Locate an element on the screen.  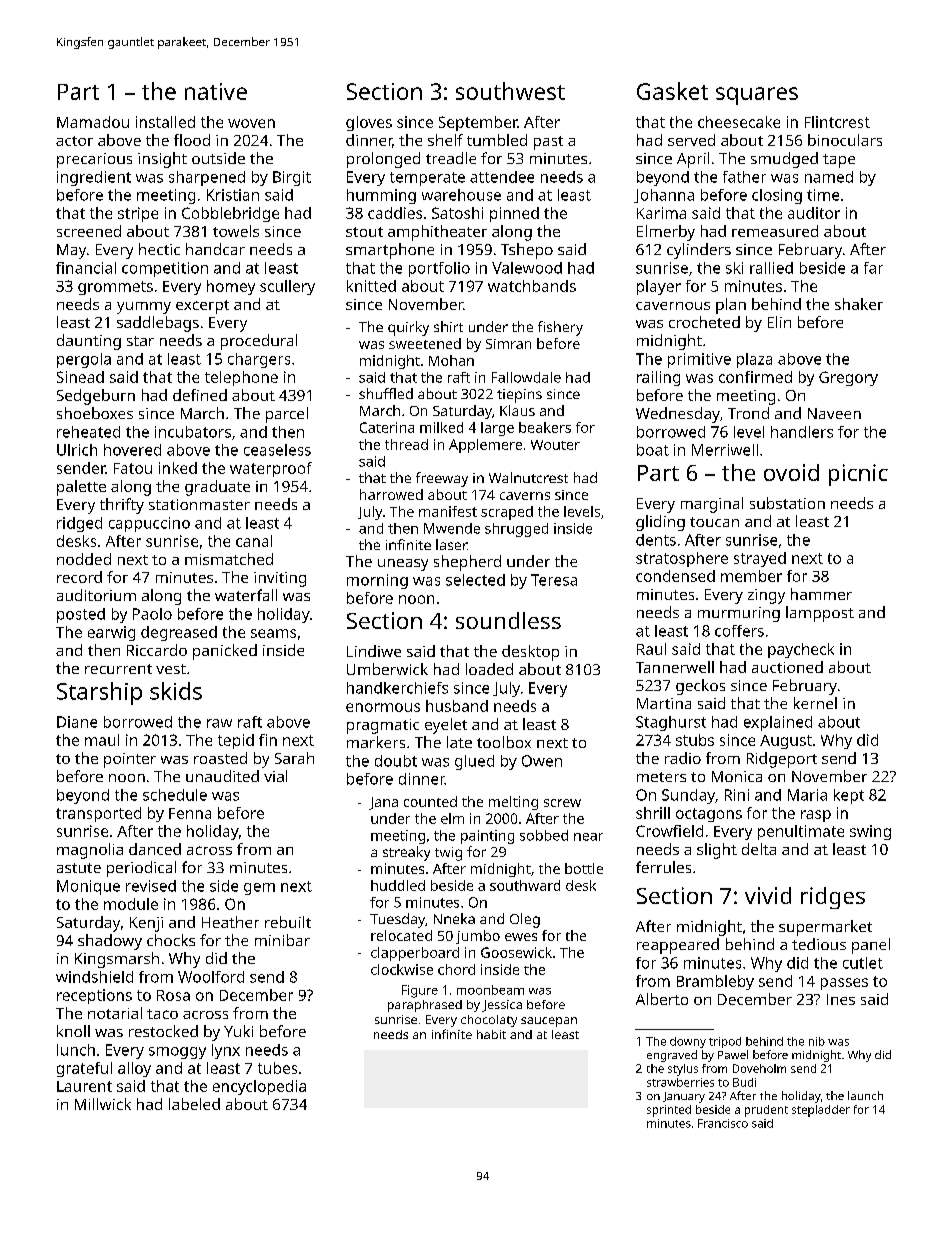
knitted is located at coordinates (371, 286).
